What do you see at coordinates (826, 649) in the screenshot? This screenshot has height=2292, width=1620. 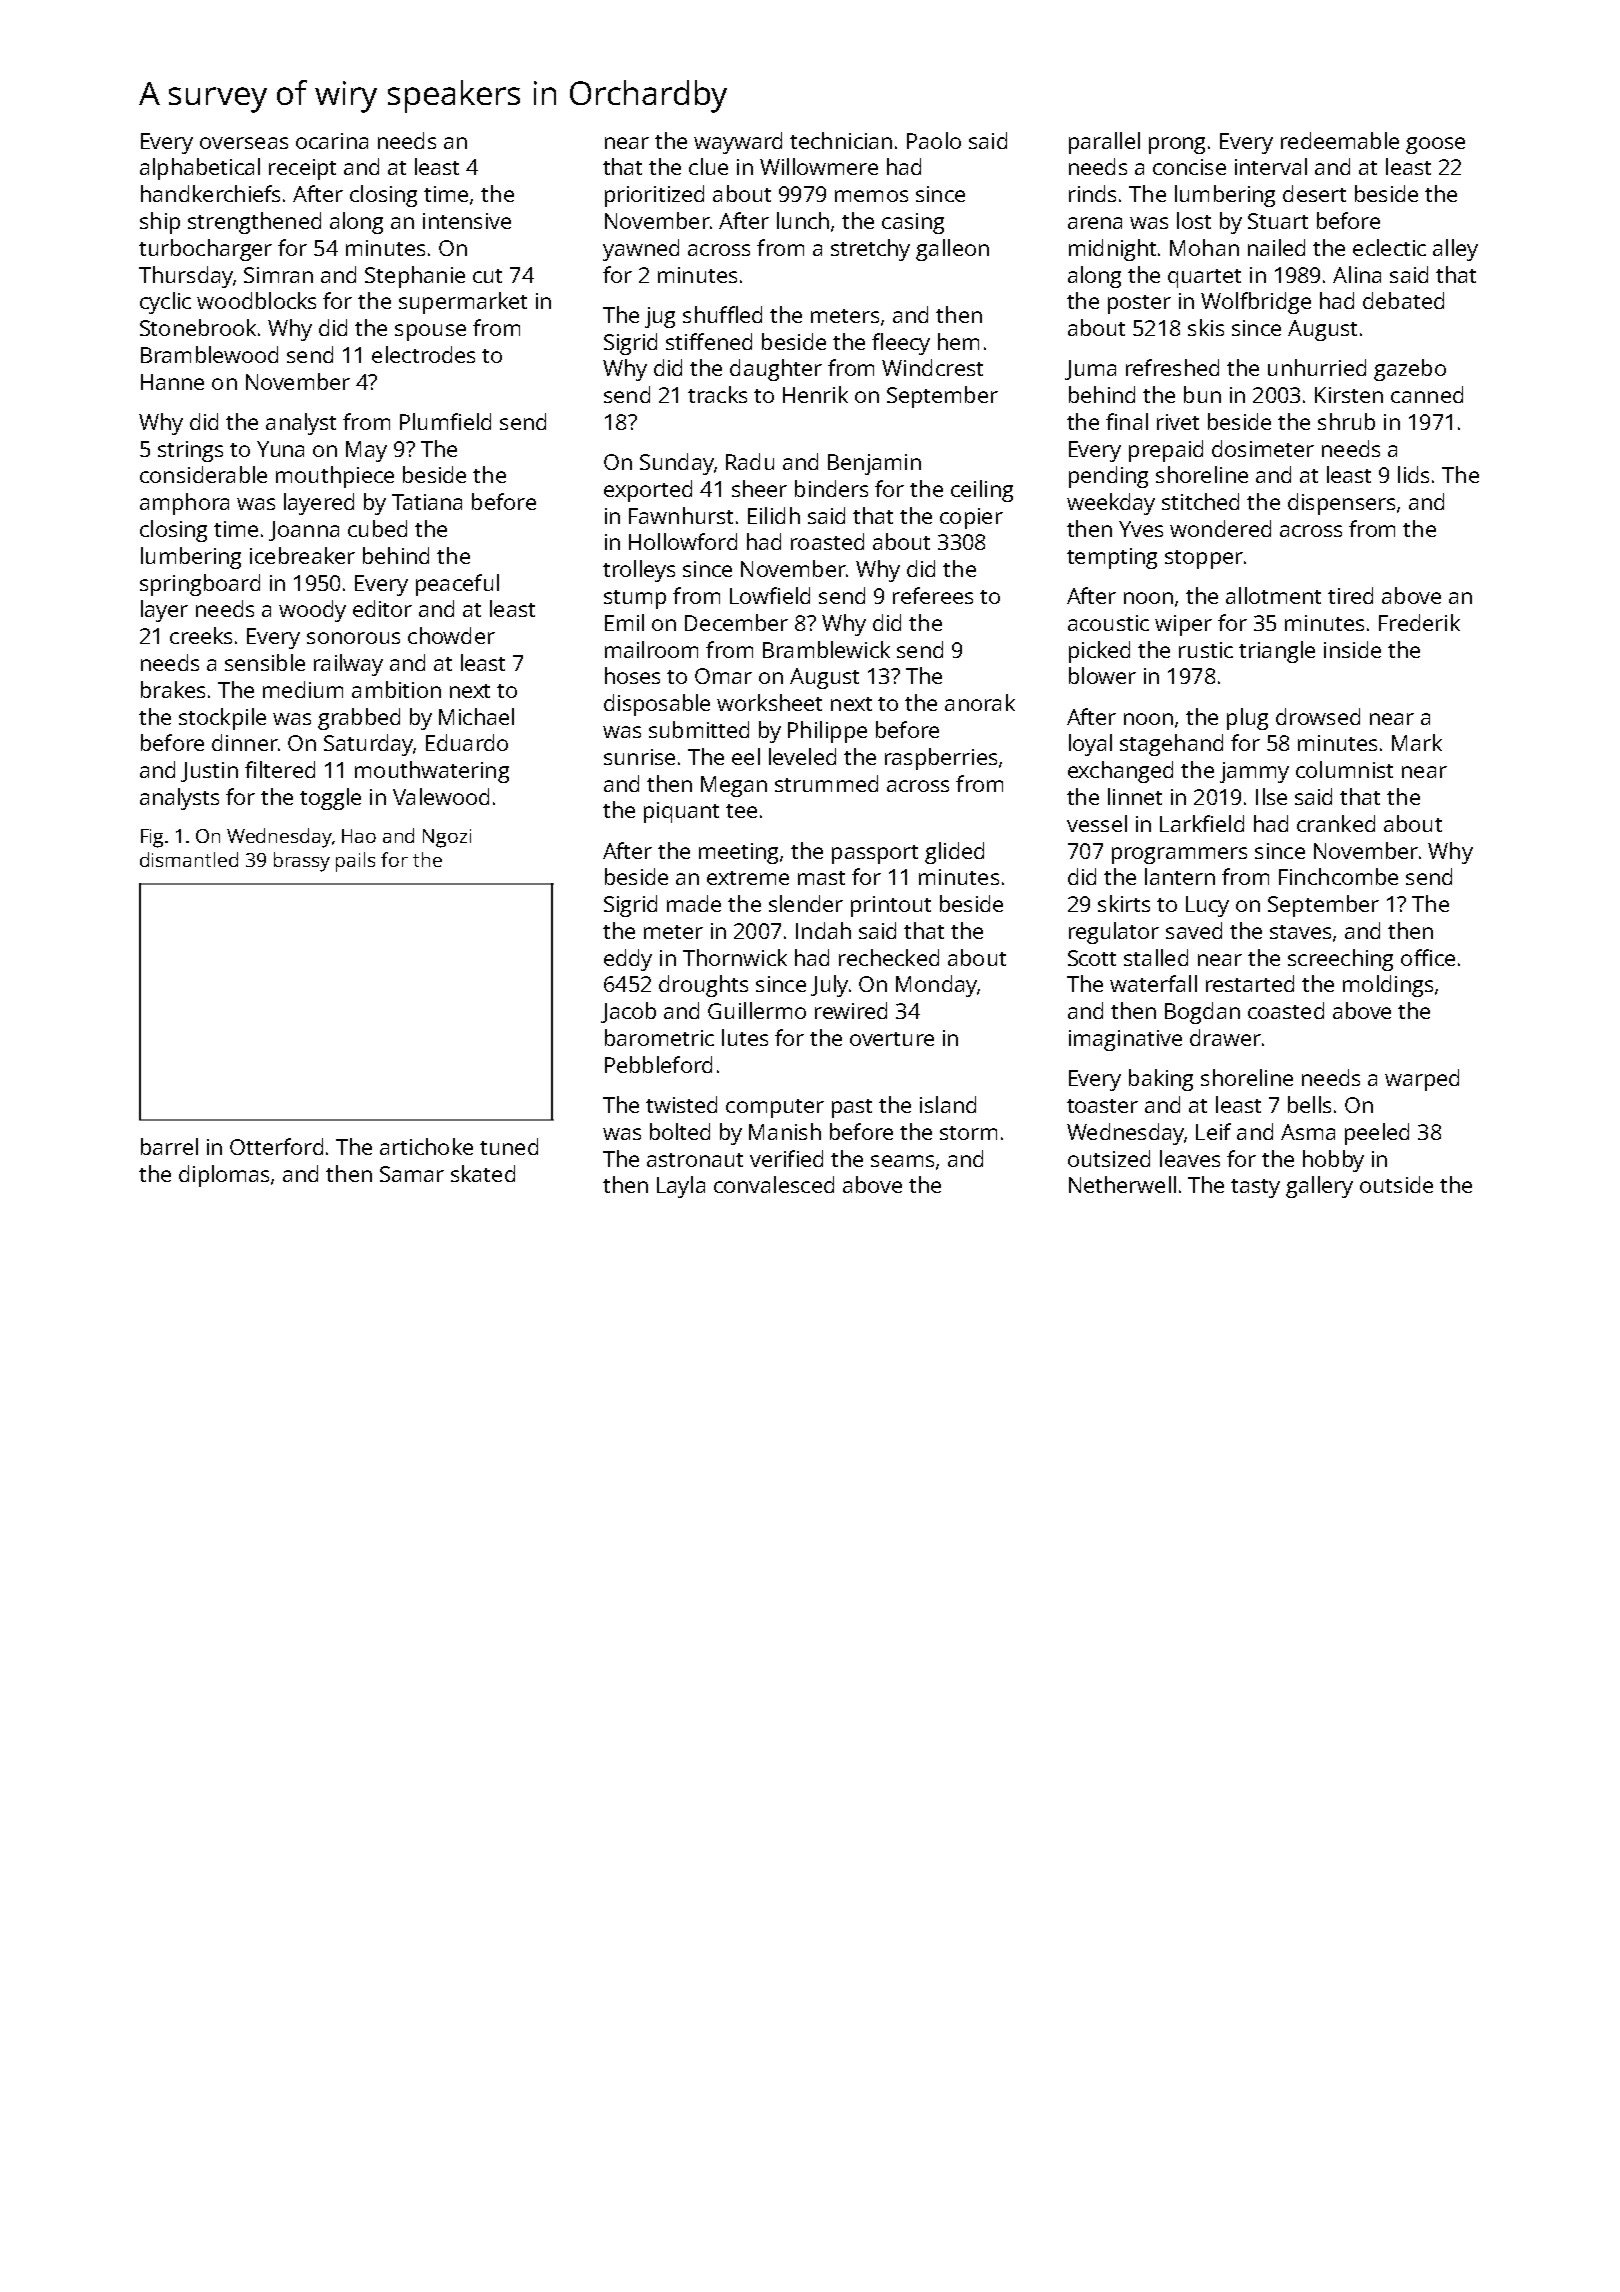 I see `Bramblewick` at bounding box center [826, 649].
